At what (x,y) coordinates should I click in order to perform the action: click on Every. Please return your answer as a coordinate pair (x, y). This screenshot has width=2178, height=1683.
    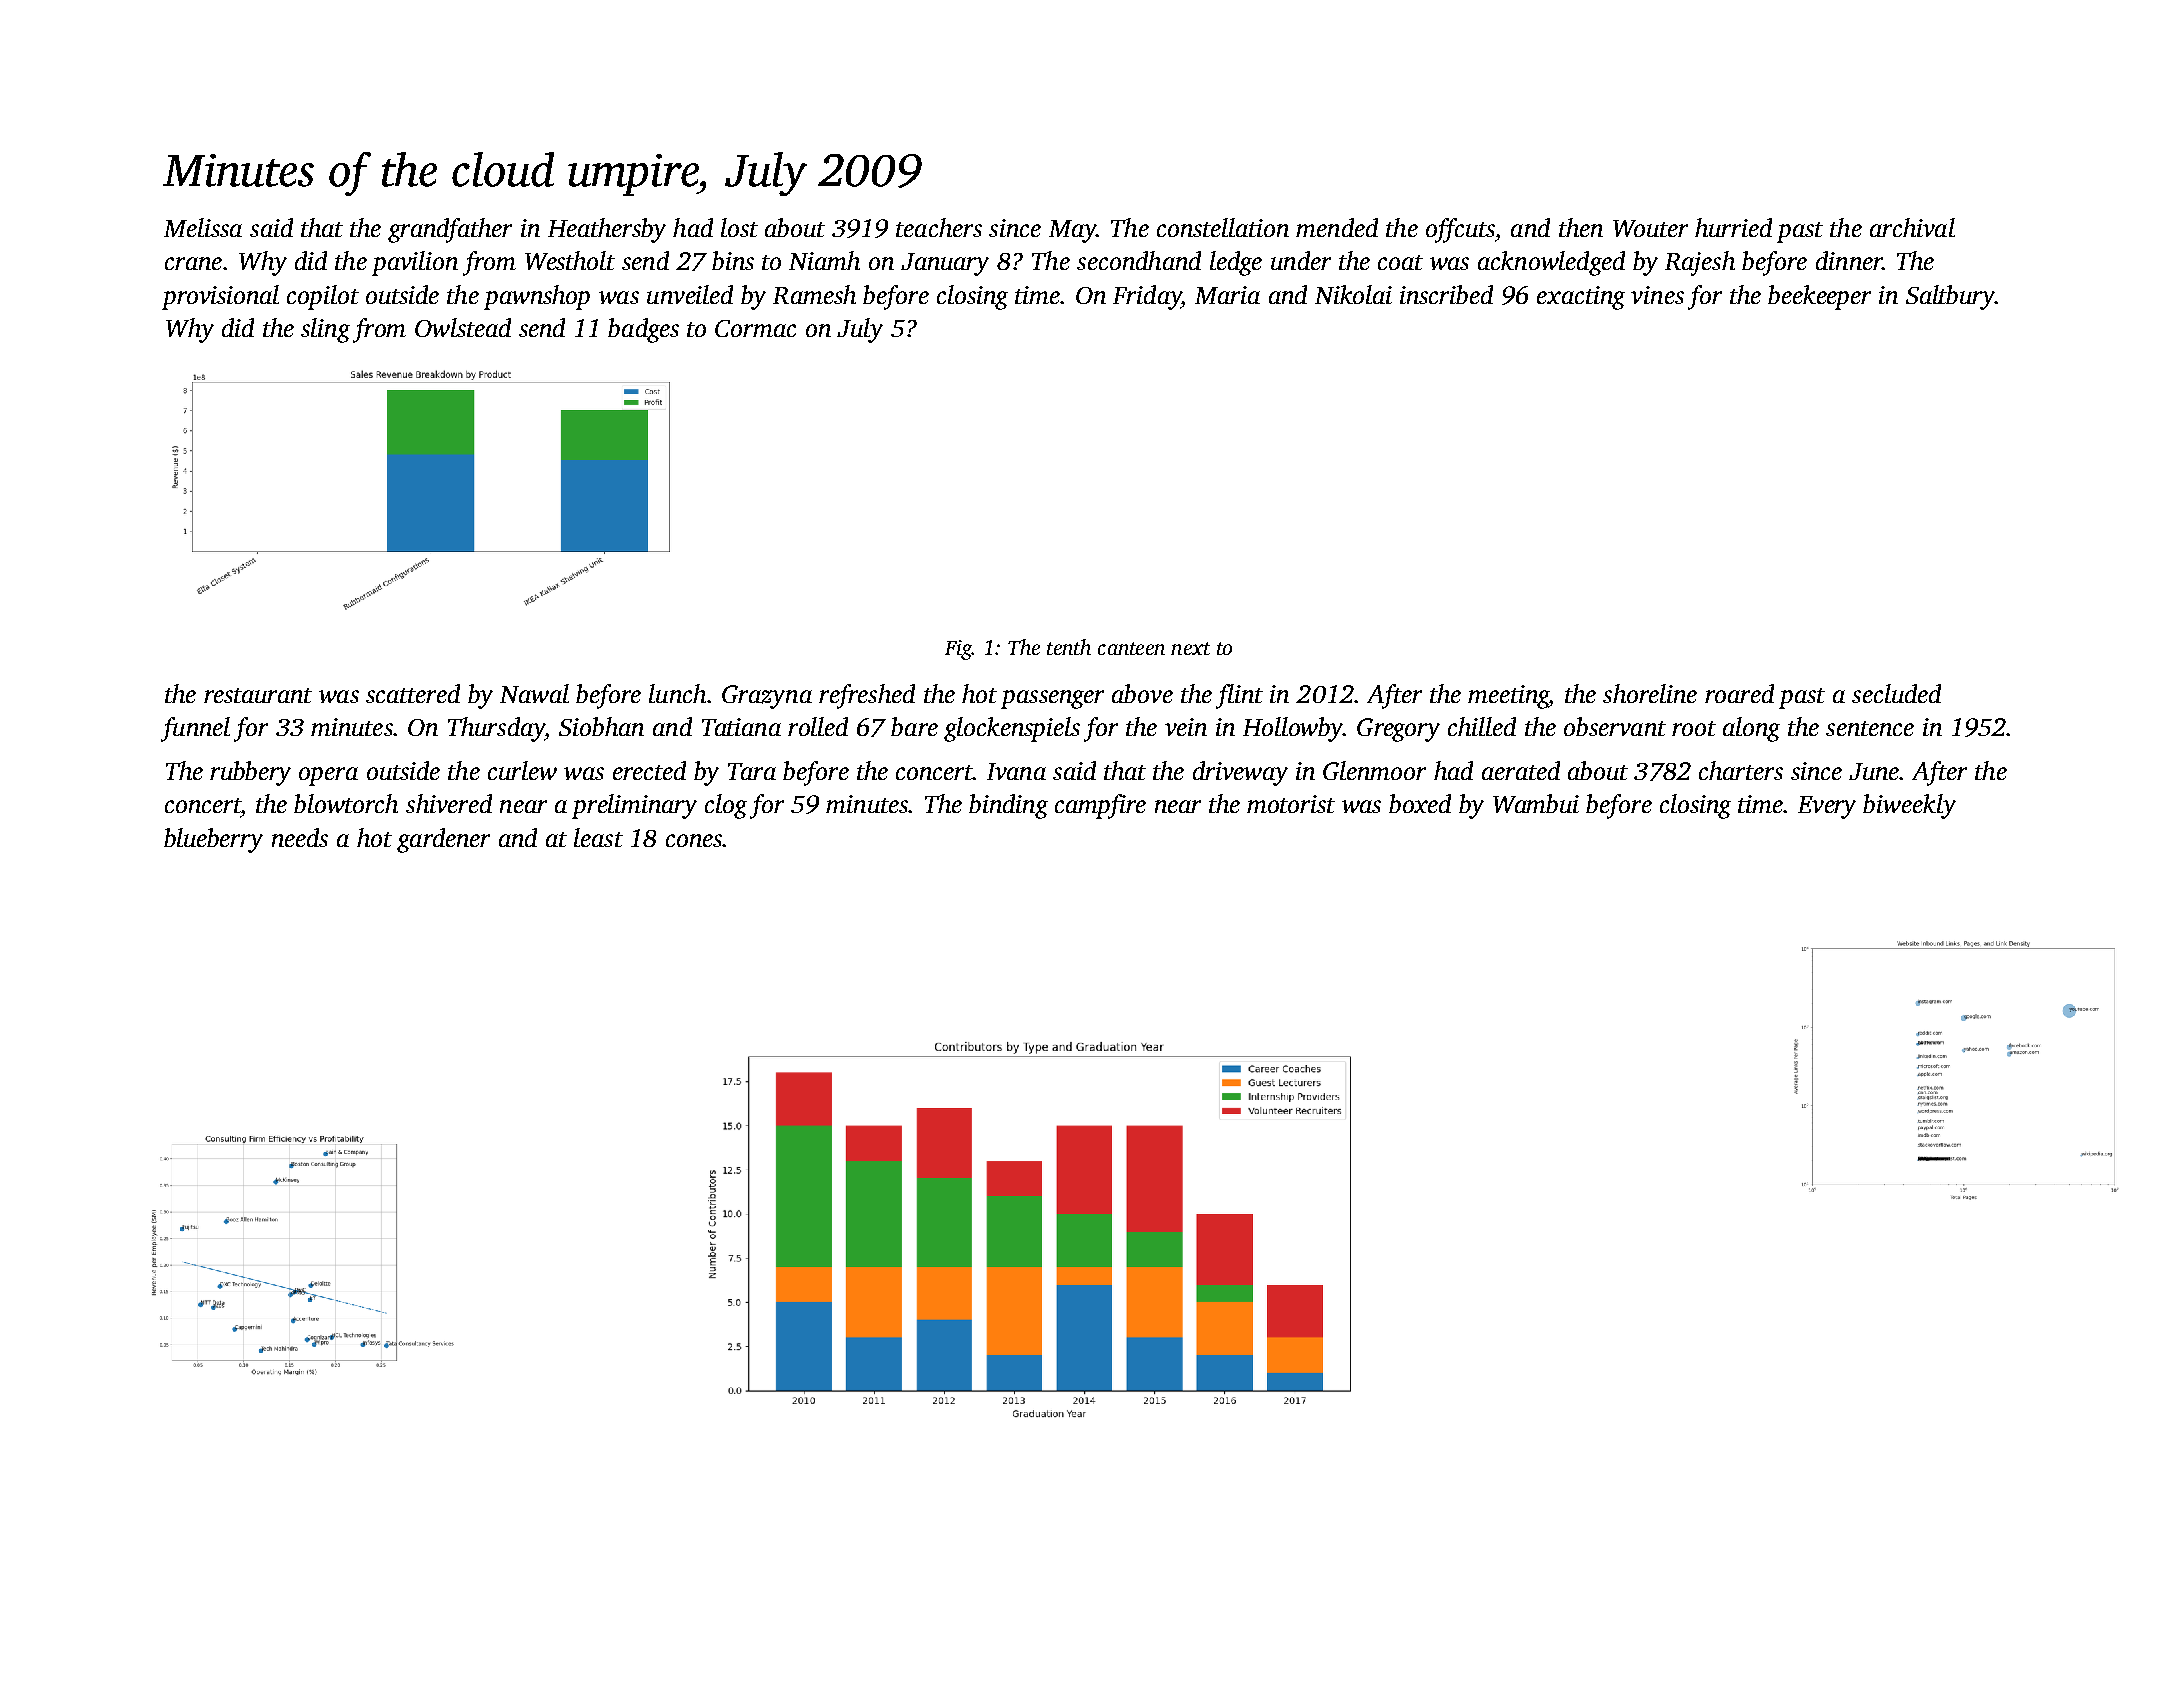
    Looking at the image, I should click on (1827, 807).
